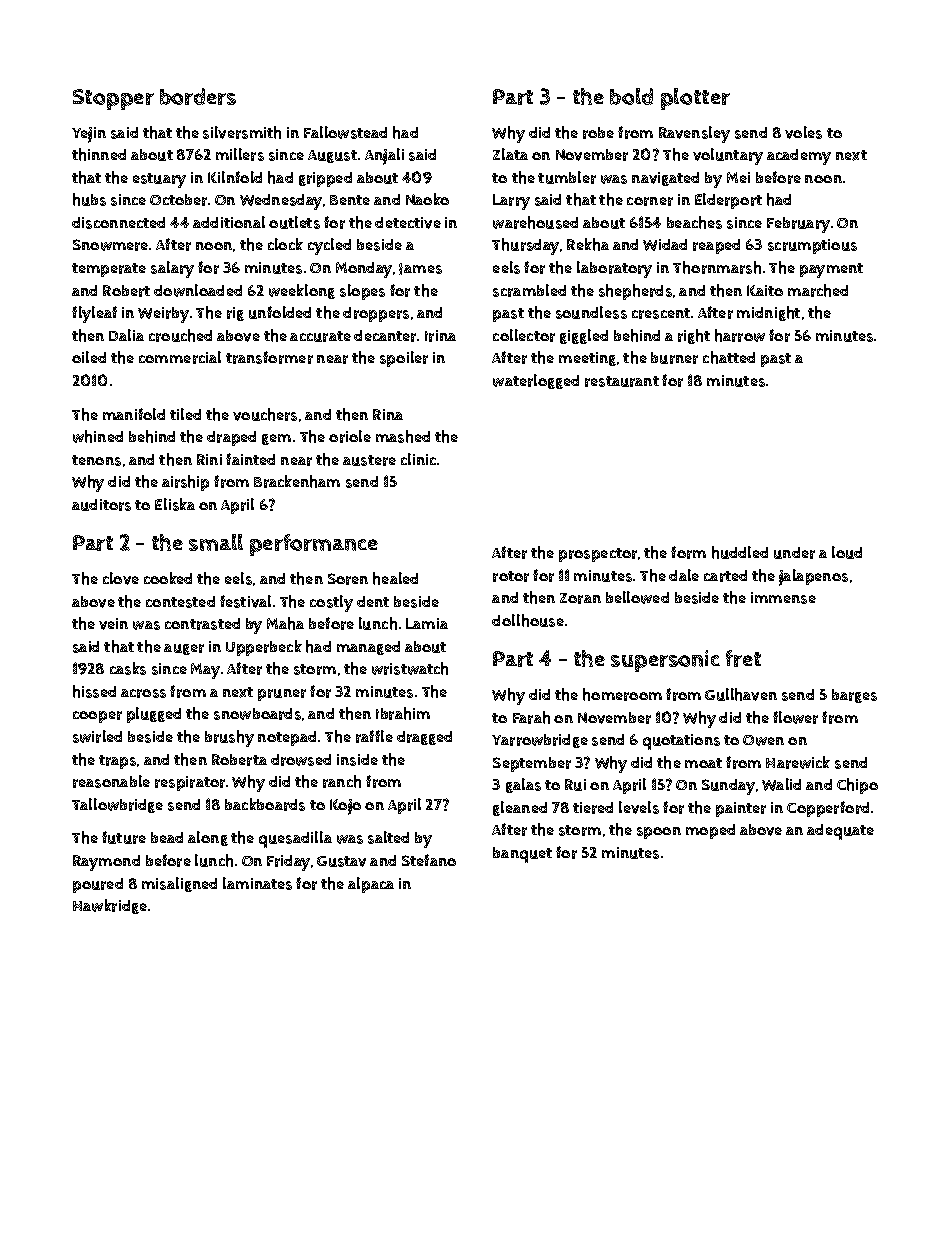 This image has height=1233, width=952. What do you see at coordinates (529, 290) in the image?
I see `scrambled` at bounding box center [529, 290].
